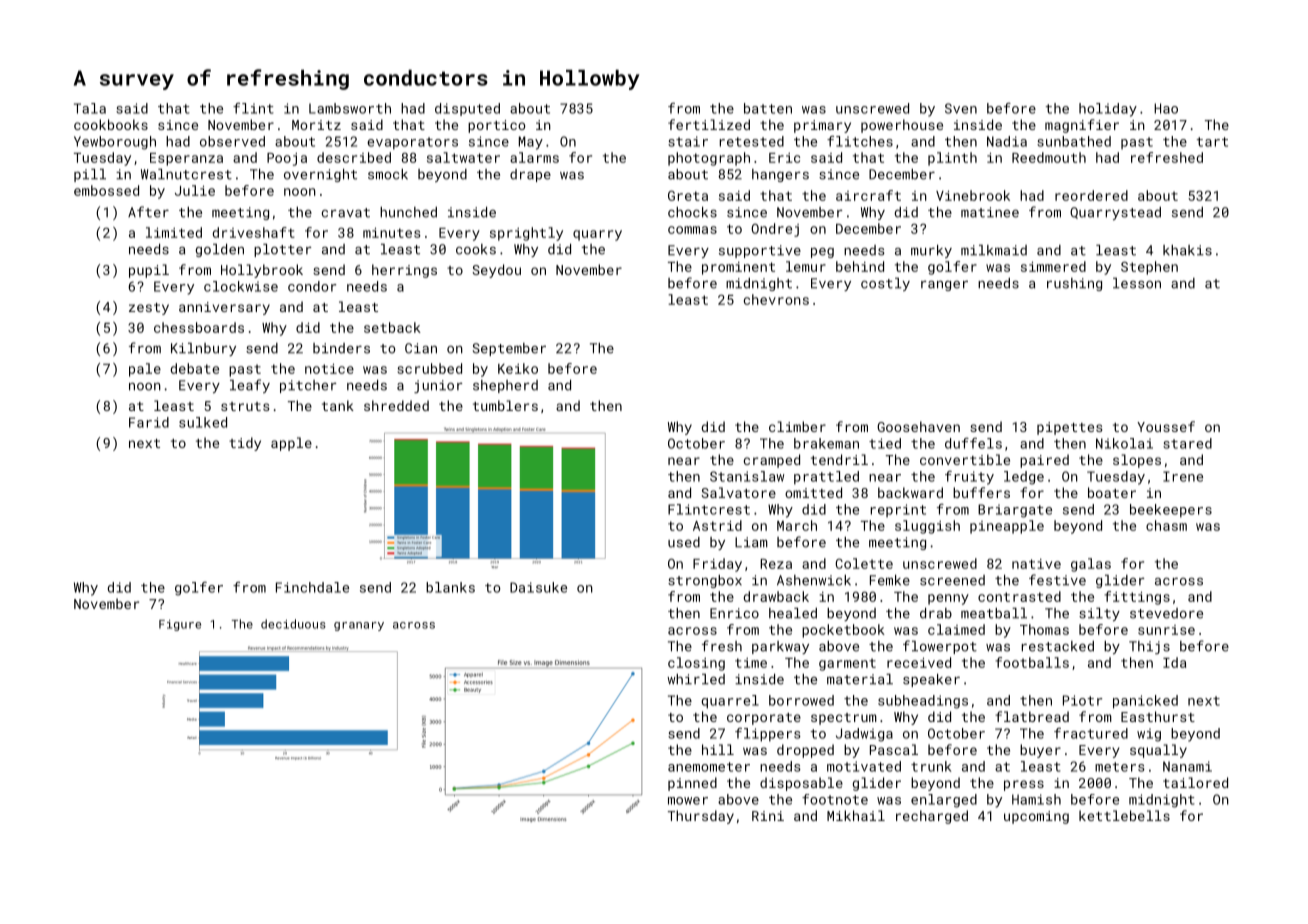 The height and width of the document is (924, 1308). I want to click on Youssef, so click(1166, 426).
